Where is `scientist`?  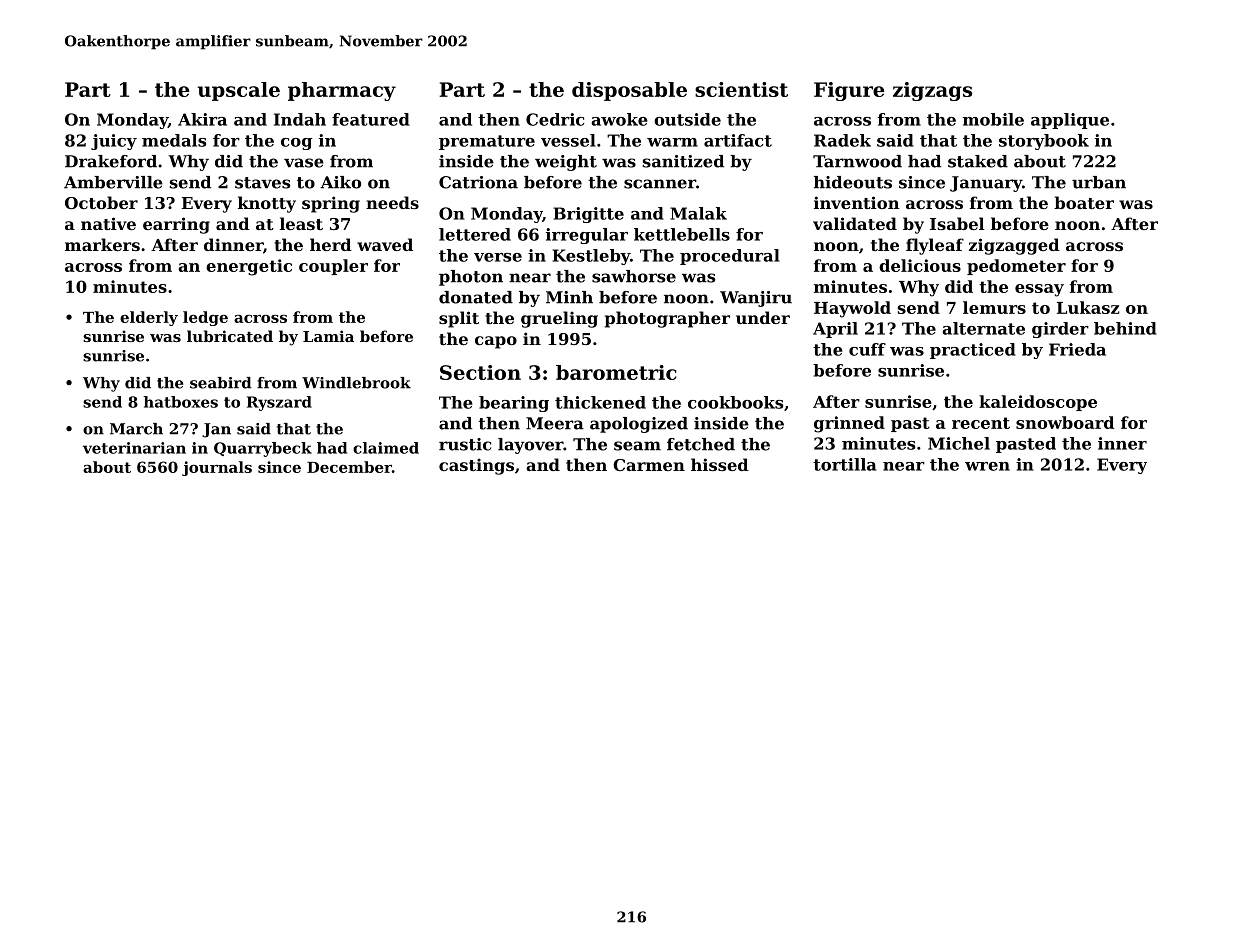
scientist is located at coordinates (741, 89).
